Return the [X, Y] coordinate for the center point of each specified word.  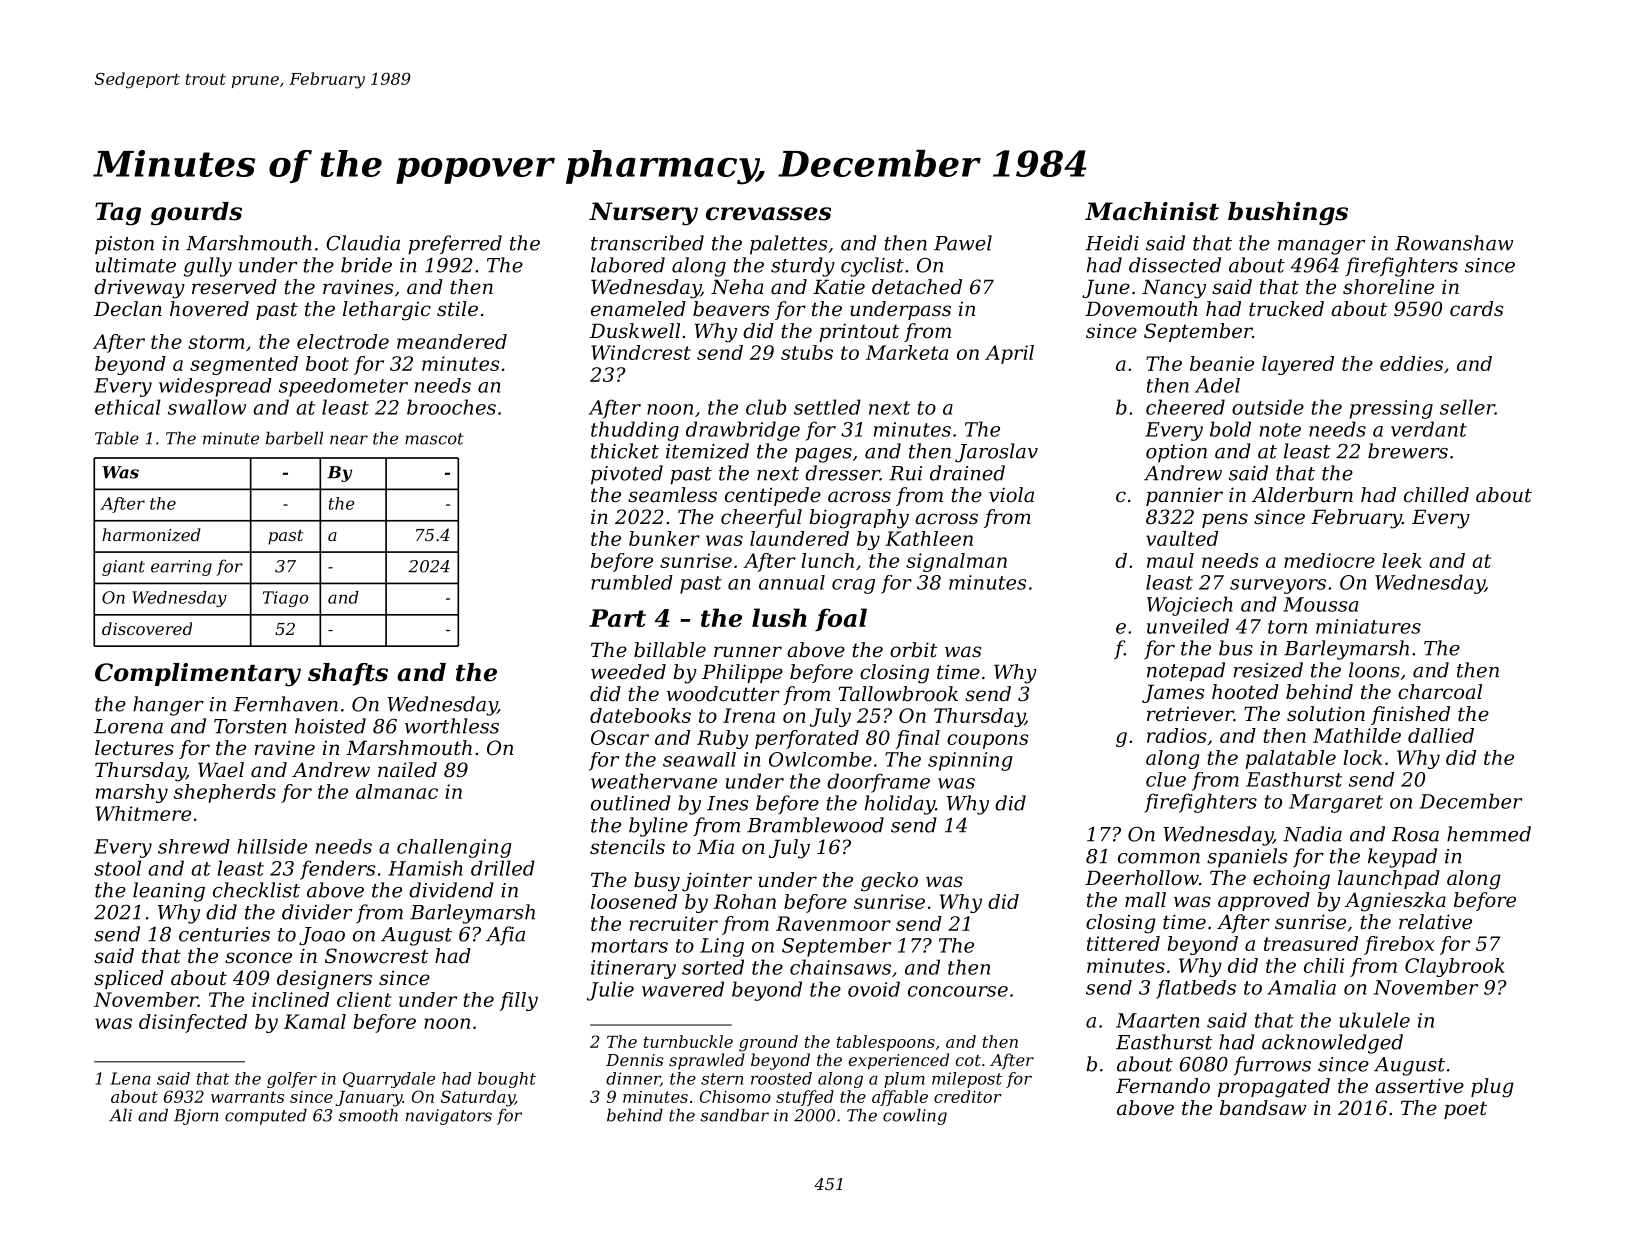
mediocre [1329, 560]
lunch [827, 560]
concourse [958, 991]
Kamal [315, 1021]
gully [208, 267]
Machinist [1152, 211]
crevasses [768, 214]
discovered [147, 628]
